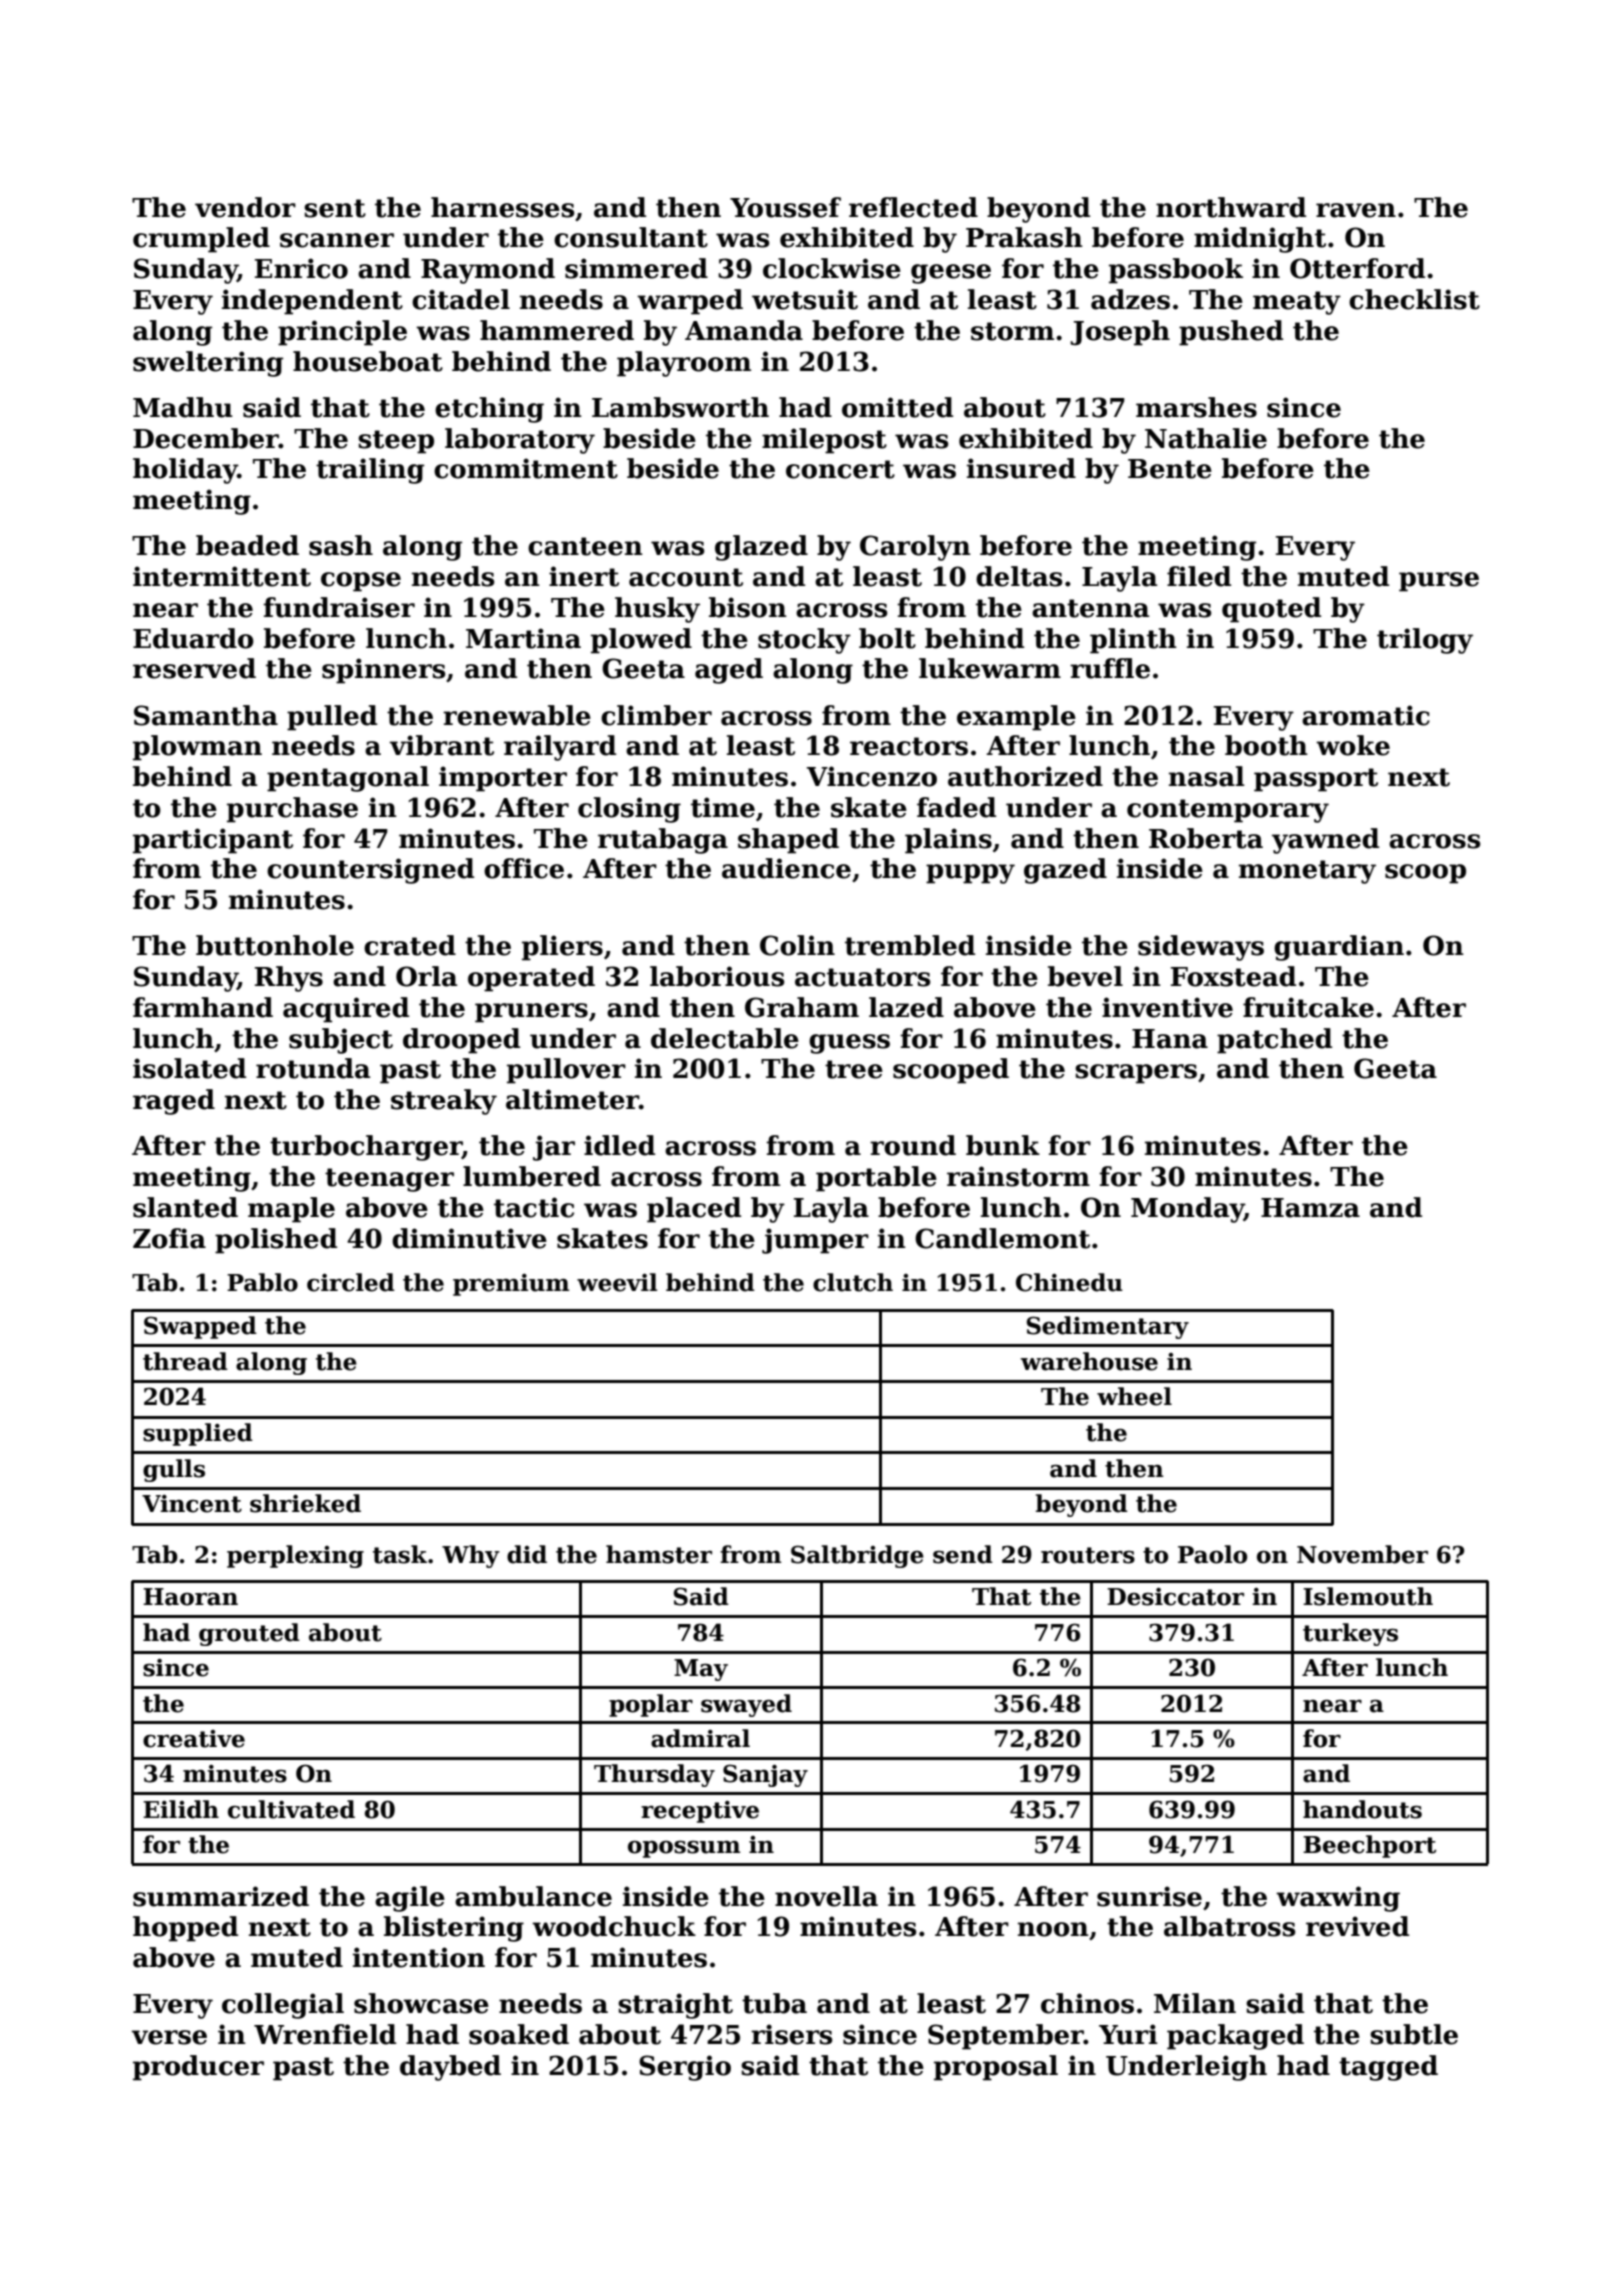 This document has width=1620, height=2292. Describe the element at coordinates (194, 1739) in the document. I see `creative` at that location.
